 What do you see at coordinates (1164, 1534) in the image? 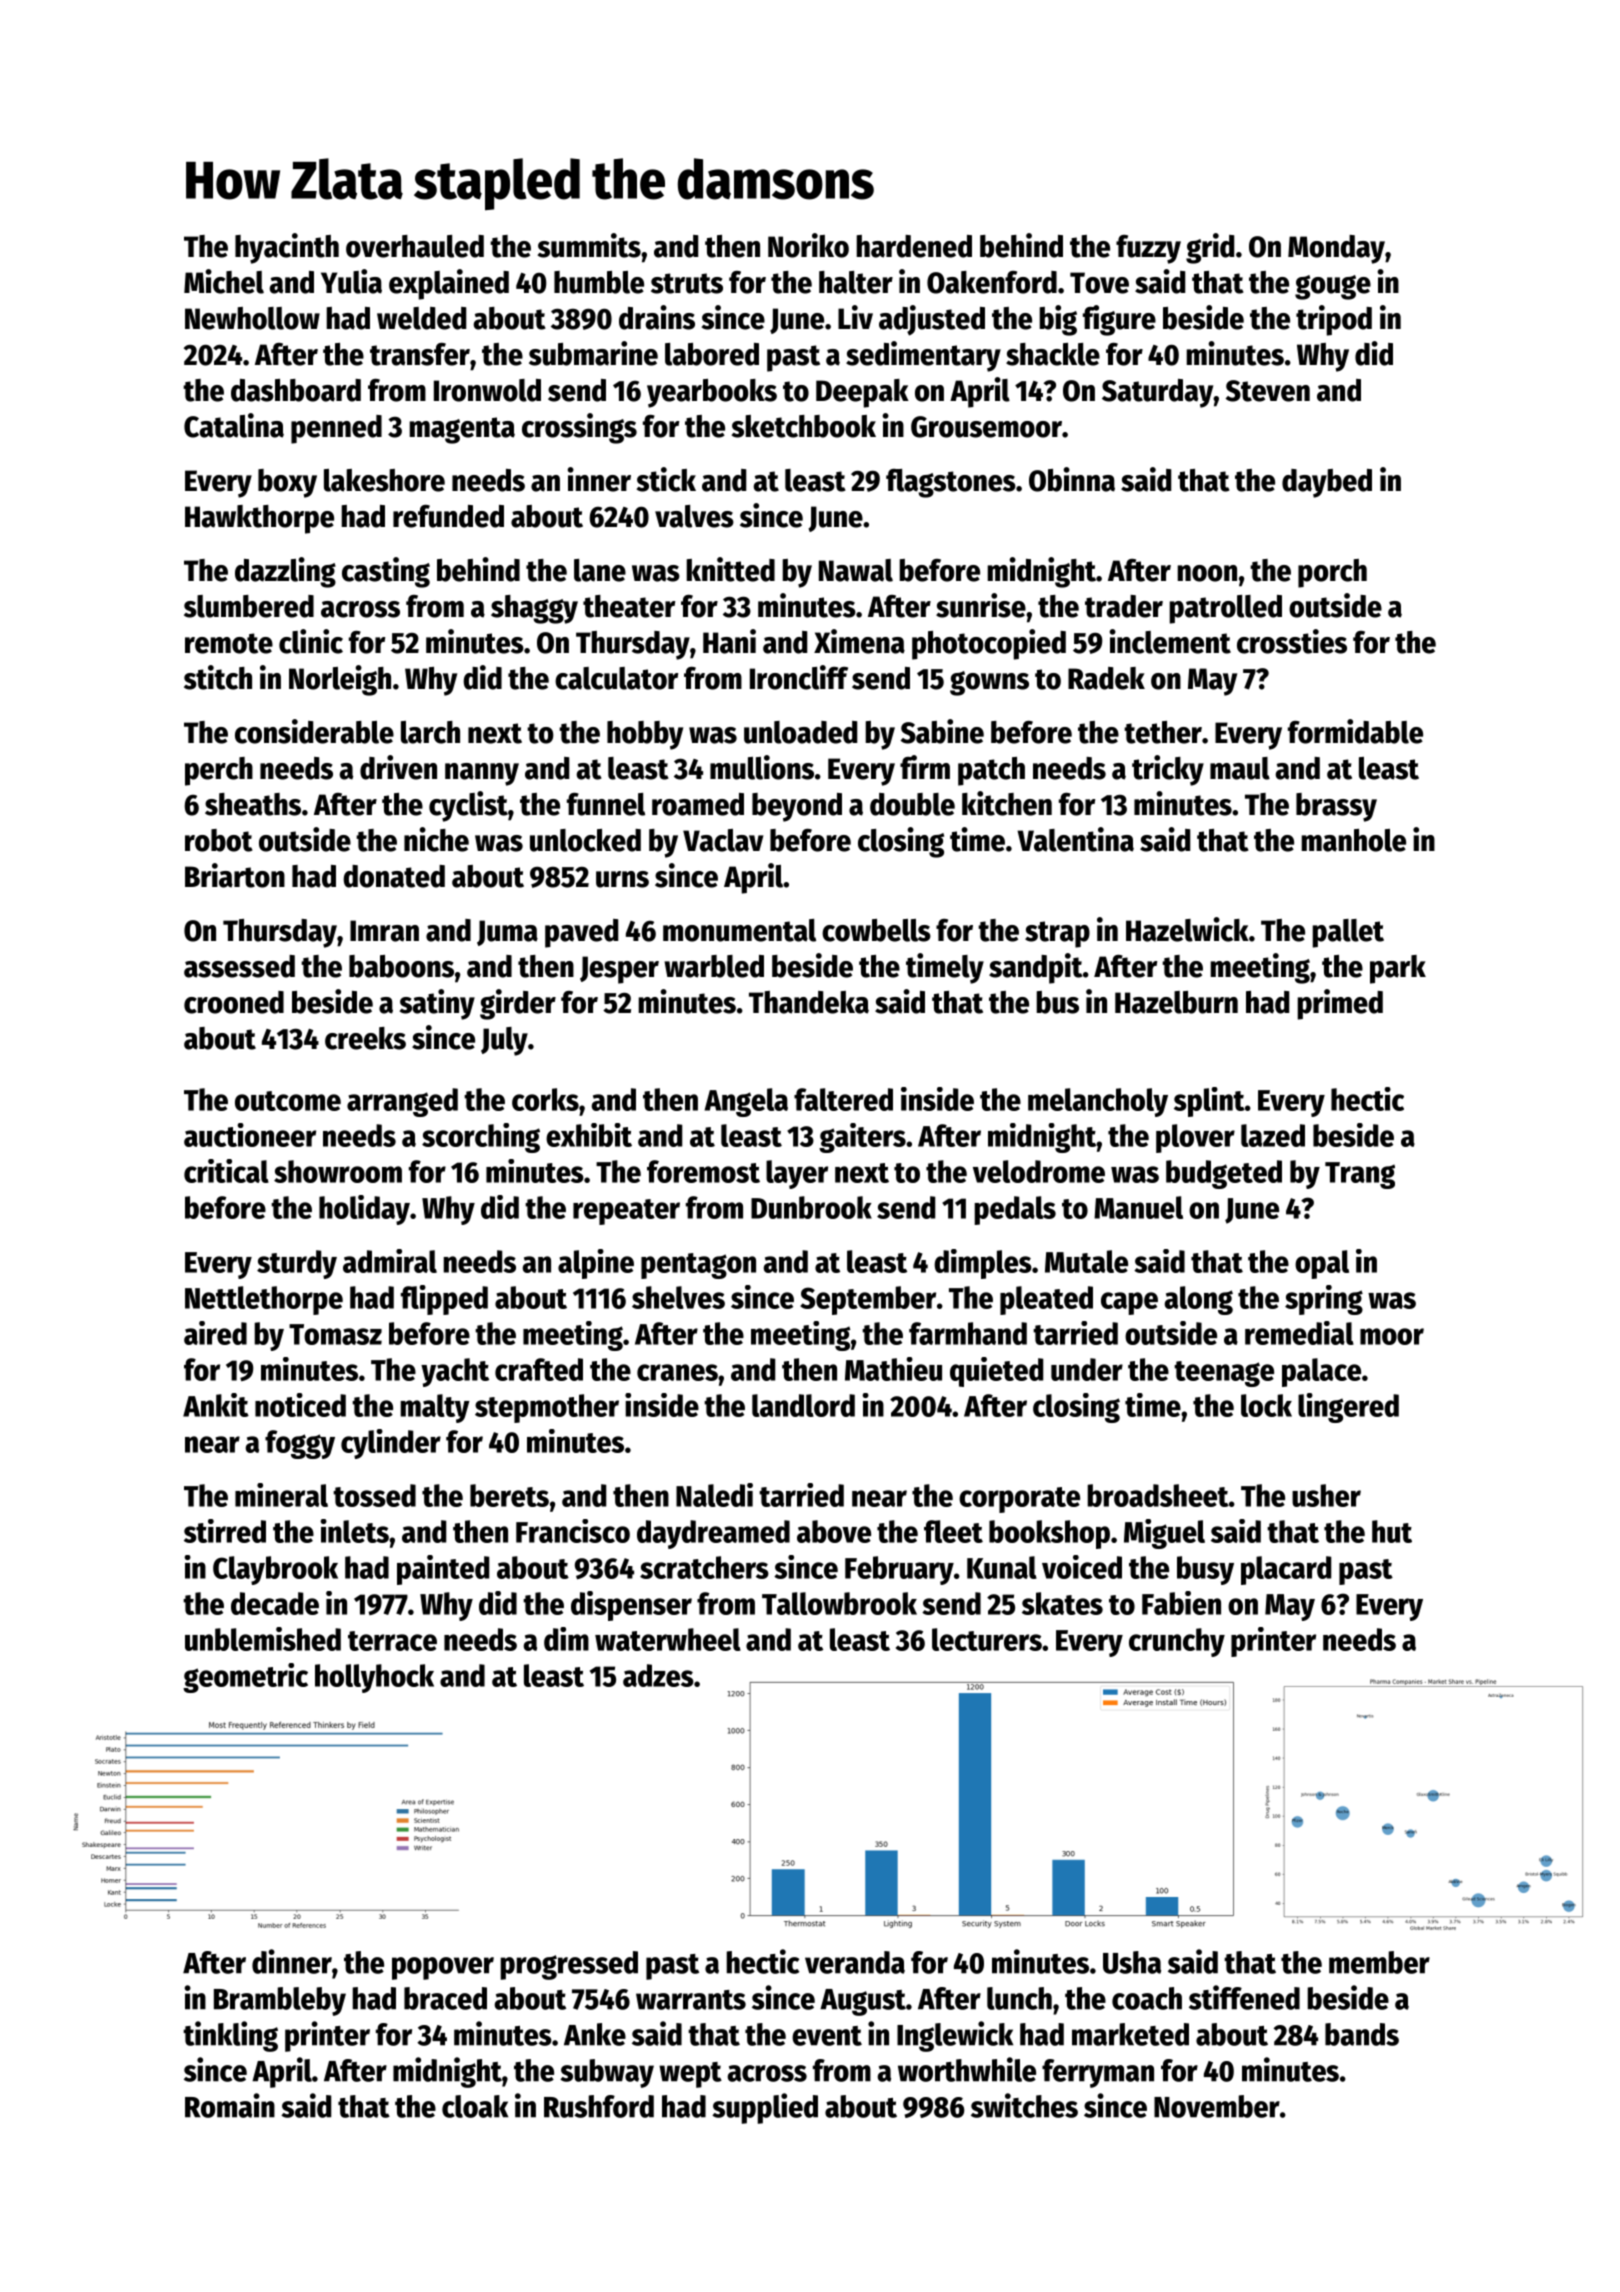
I see `Miguel` at bounding box center [1164, 1534].
